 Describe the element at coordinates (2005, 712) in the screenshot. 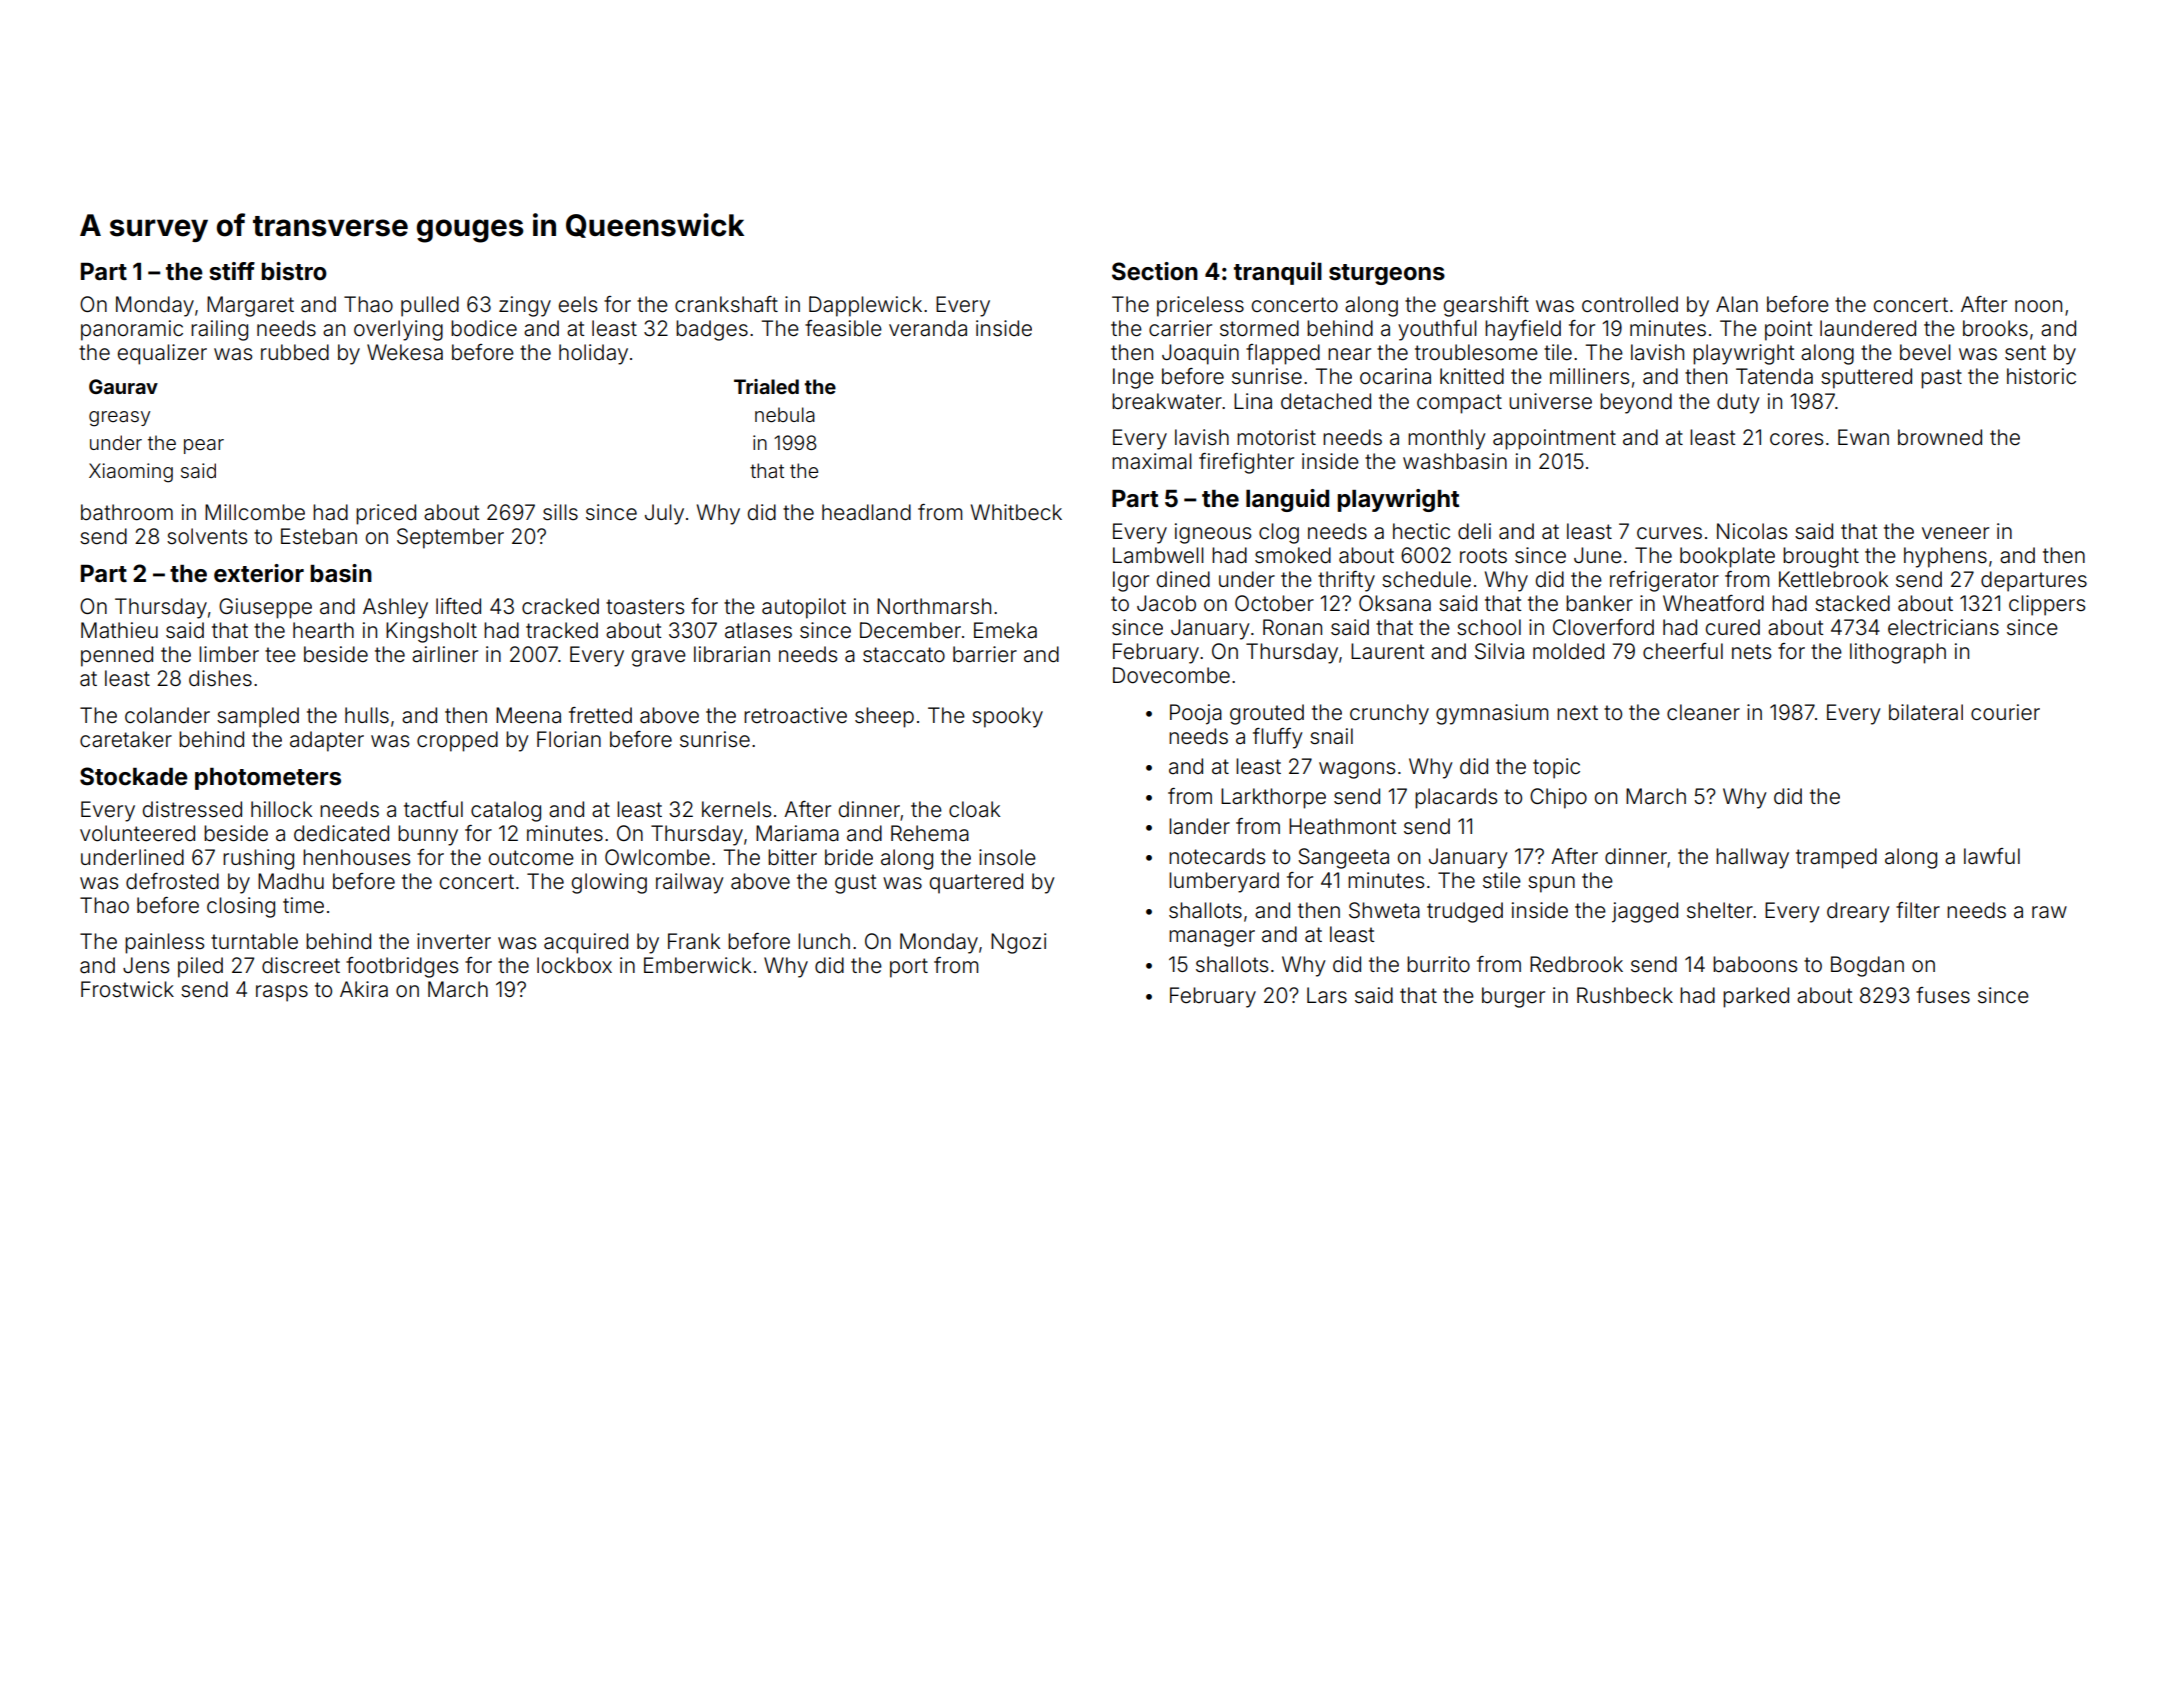

I see `courier` at that location.
